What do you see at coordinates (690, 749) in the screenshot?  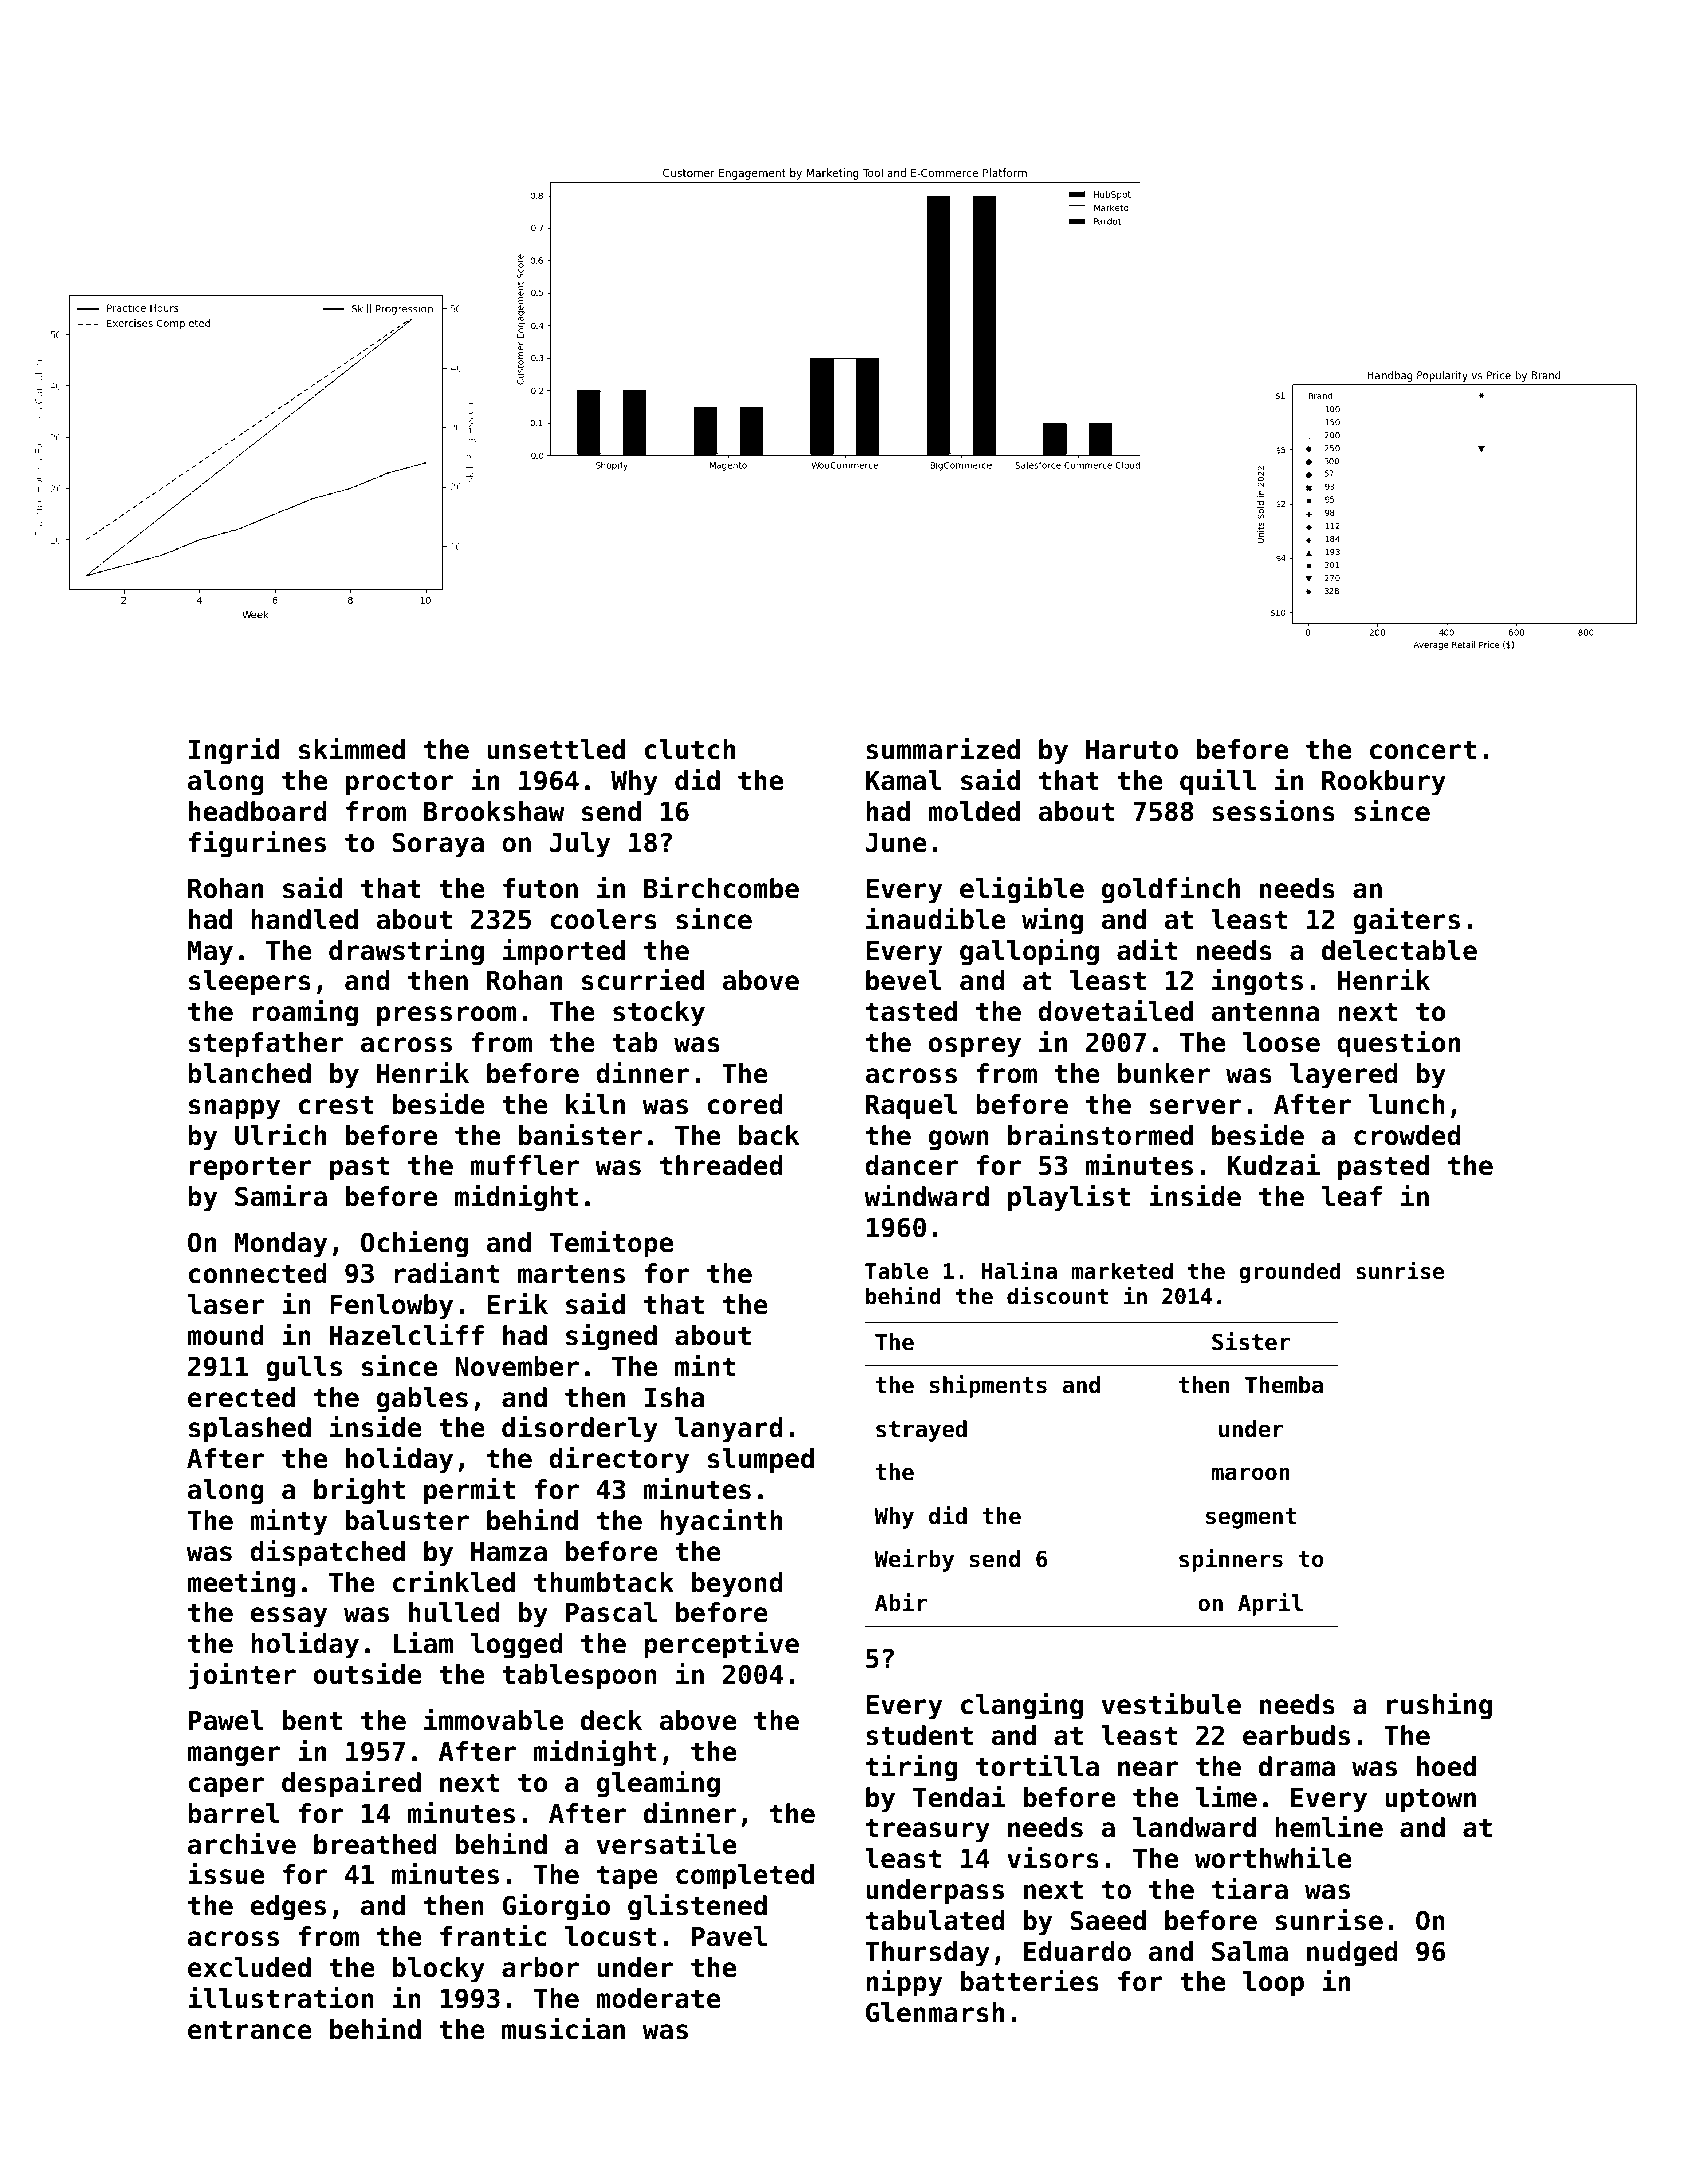 I see `clutch` at bounding box center [690, 749].
